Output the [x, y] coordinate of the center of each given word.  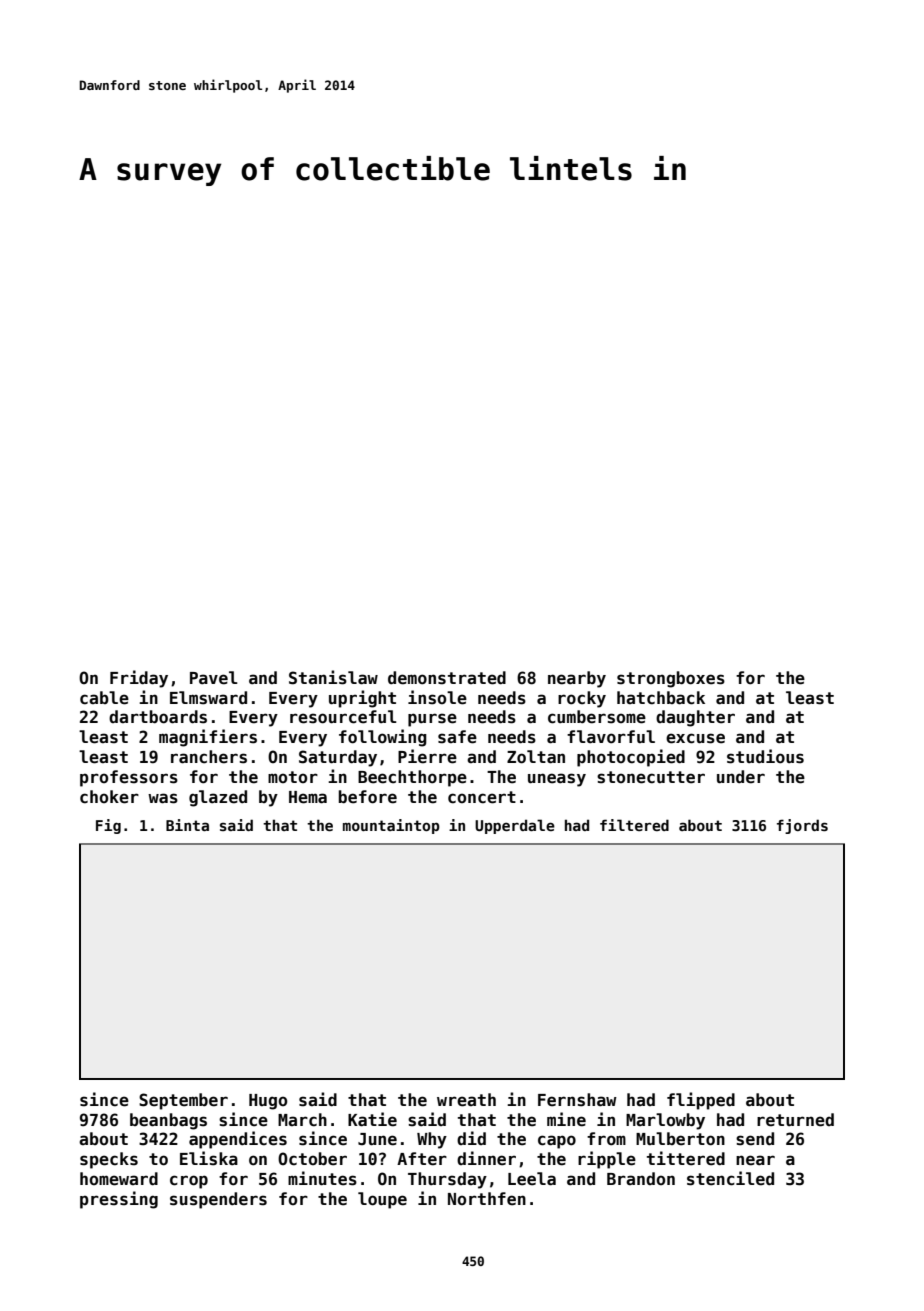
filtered [634, 825]
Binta [187, 825]
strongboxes [671, 679]
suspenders [218, 1200]
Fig [108, 826]
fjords [802, 826]
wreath [466, 1100]
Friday [139, 679]
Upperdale [515, 826]
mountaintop [391, 826]
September [183, 1101]
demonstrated [447, 678]
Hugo [268, 1102]
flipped [701, 1101]
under [741, 777]
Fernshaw [577, 1100]
